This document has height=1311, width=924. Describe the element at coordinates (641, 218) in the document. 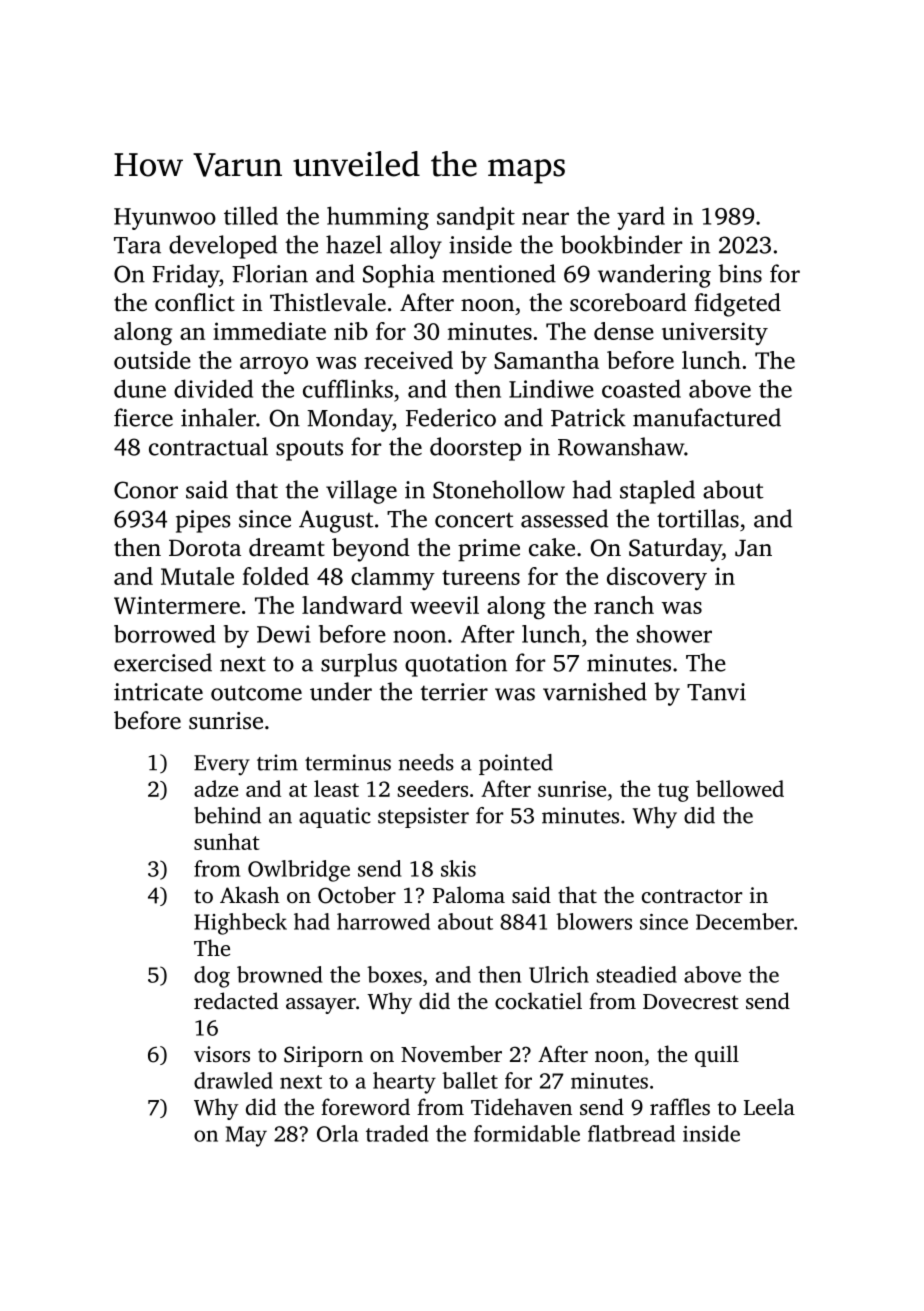

I see `yard` at that location.
